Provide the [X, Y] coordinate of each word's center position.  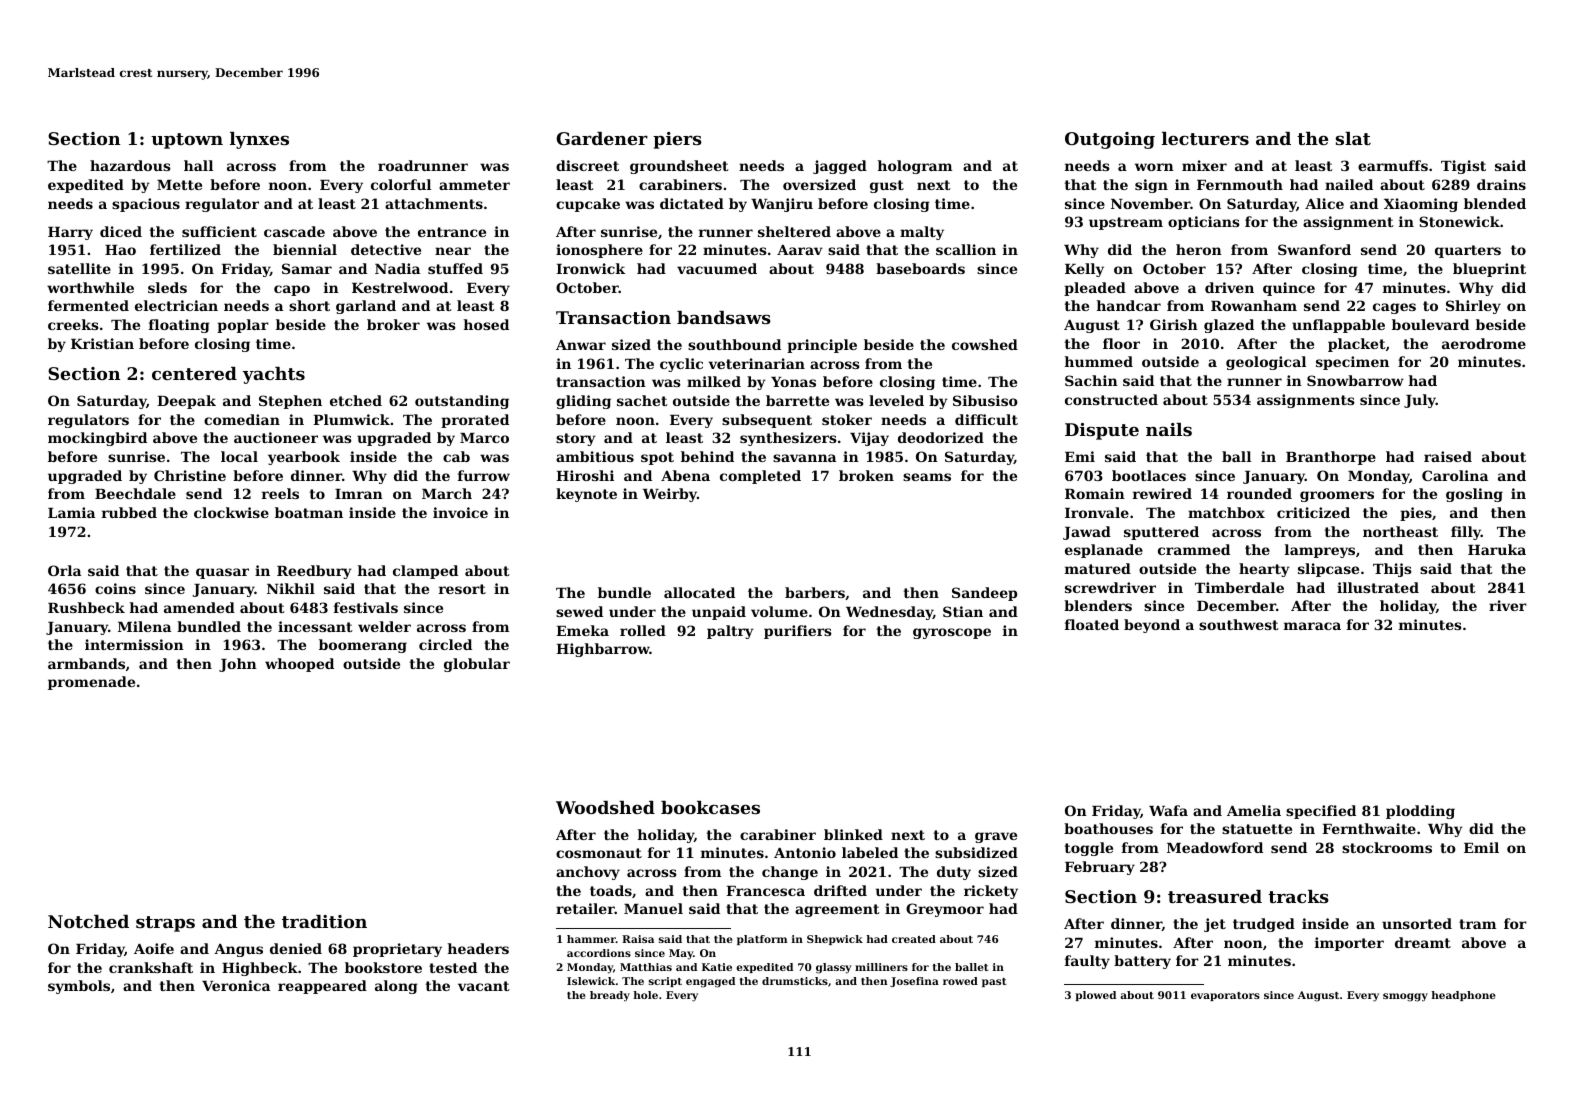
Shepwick [835, 940]
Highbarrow [603, 650]
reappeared [322, 987]
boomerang [363, 646]
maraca [1312, 626]
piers [677, 140]
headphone [1463, 996]
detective [386, 249]
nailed [1349, 184]
